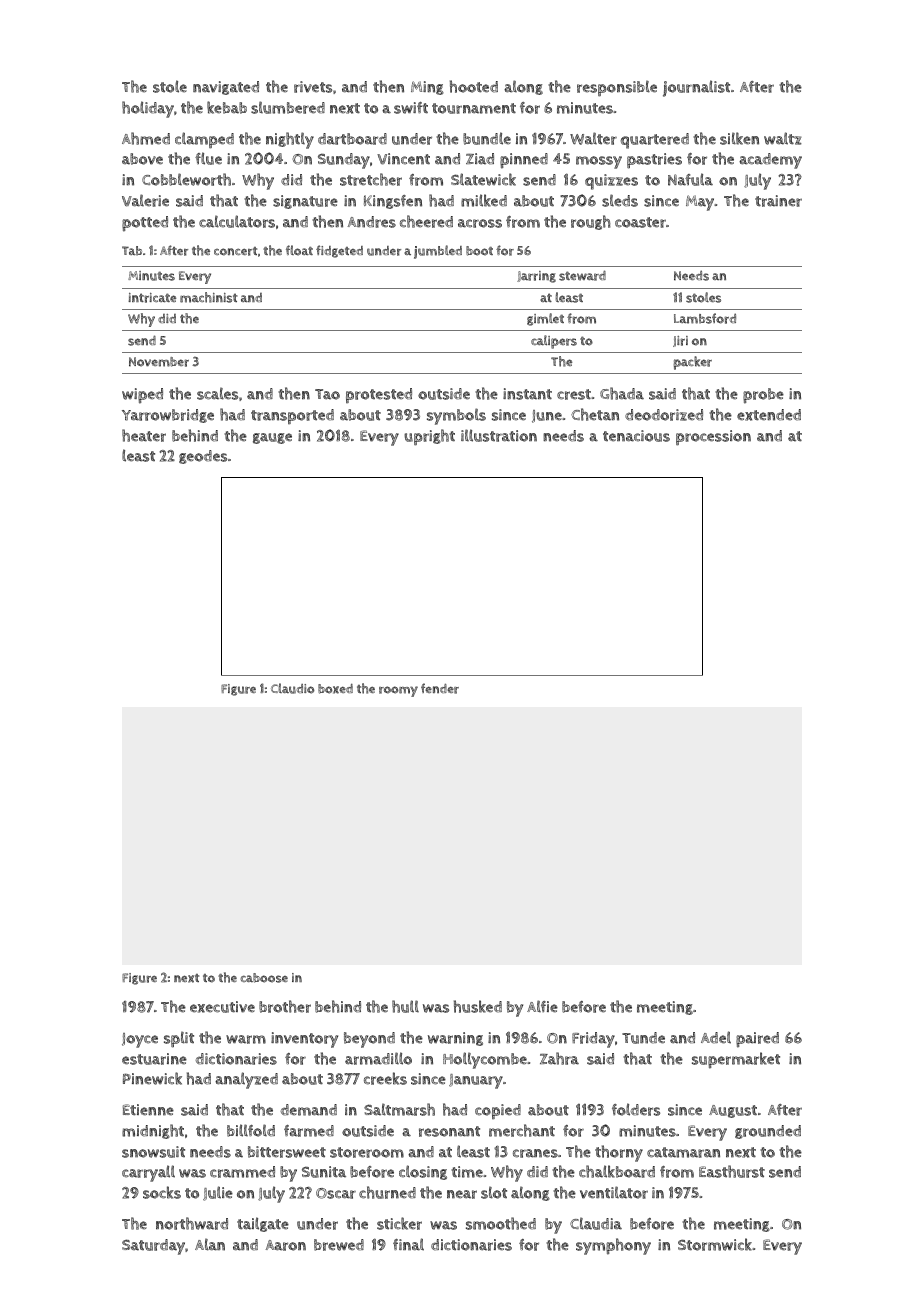 The width and height of the document is (924, 1308). Describe the element at coordinates (153, 1152) in the document. I see `snowsuit` at that location.
